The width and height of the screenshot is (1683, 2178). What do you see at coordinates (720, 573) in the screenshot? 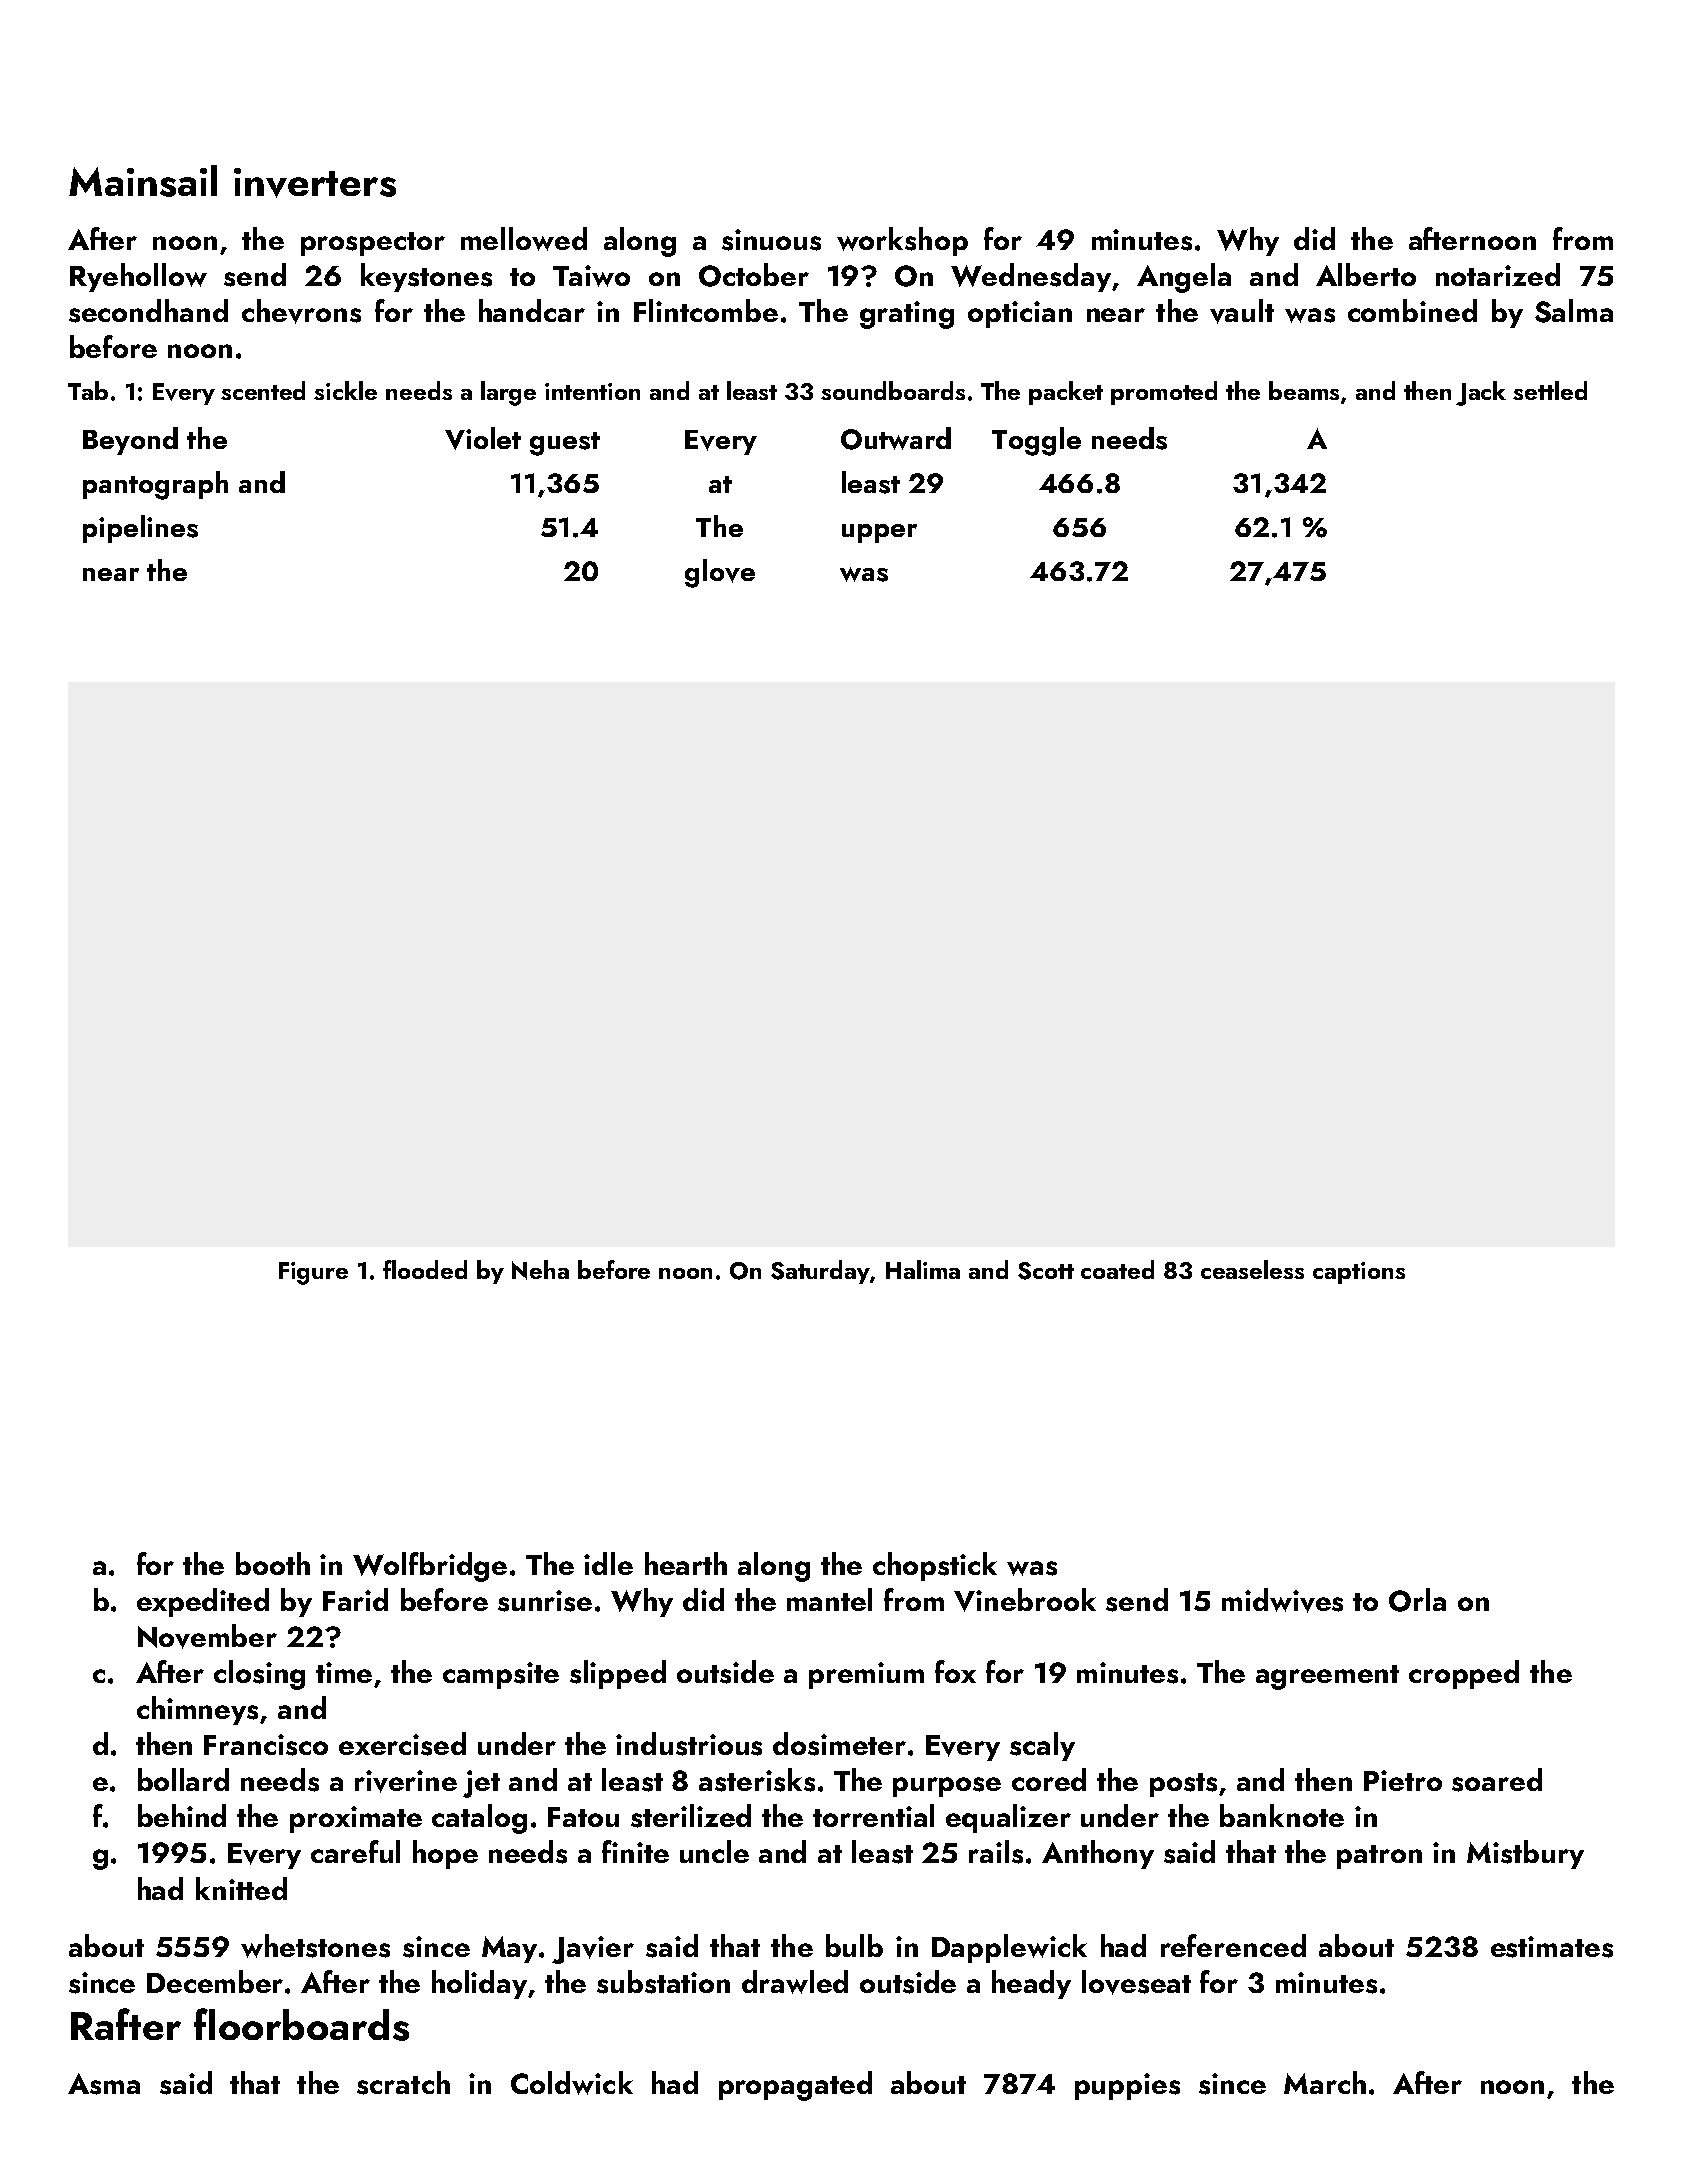
I see `glove` at bounding box center [720, 573].
